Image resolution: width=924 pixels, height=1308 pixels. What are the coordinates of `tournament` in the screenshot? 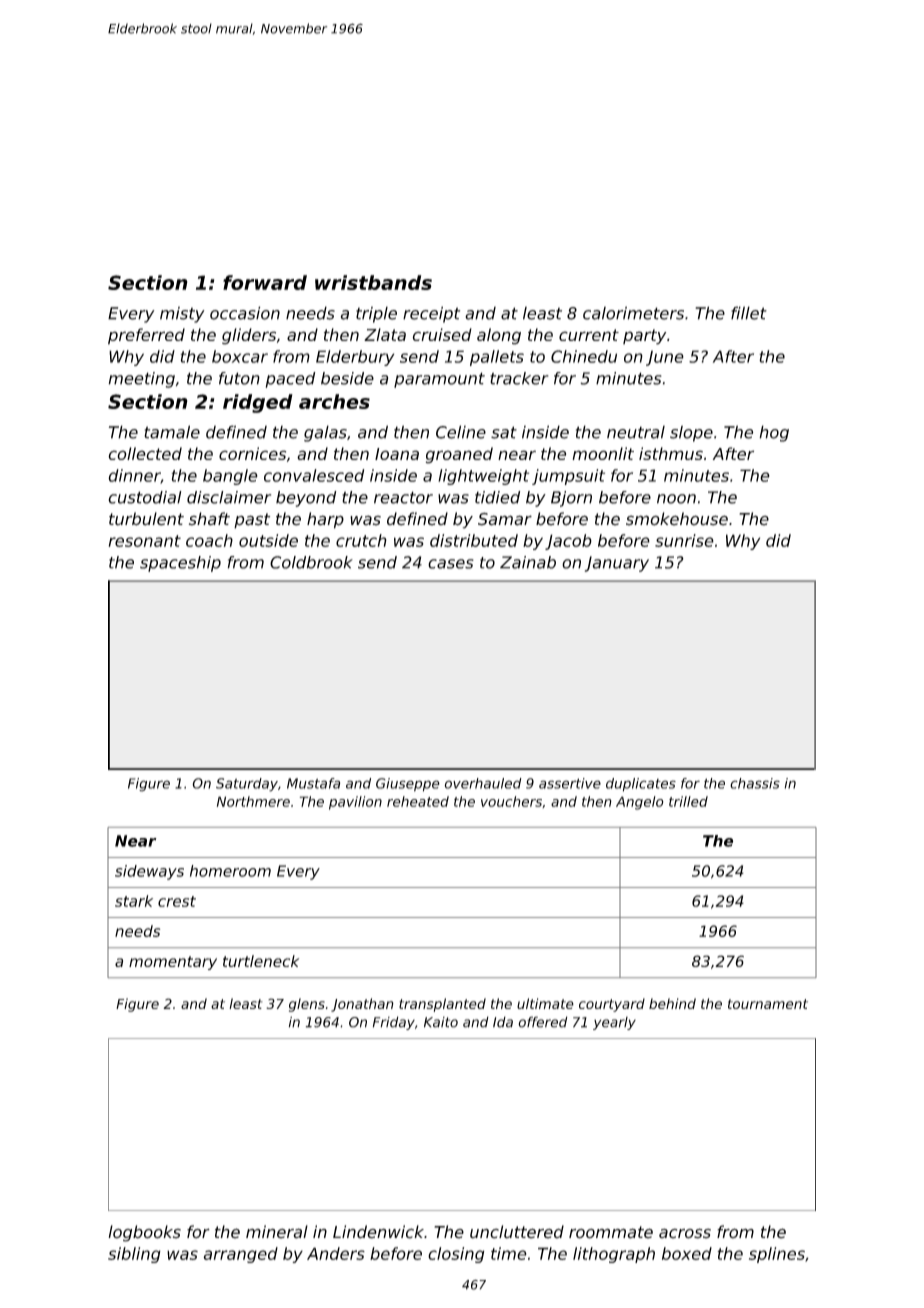 It's located at (768, 1004).
